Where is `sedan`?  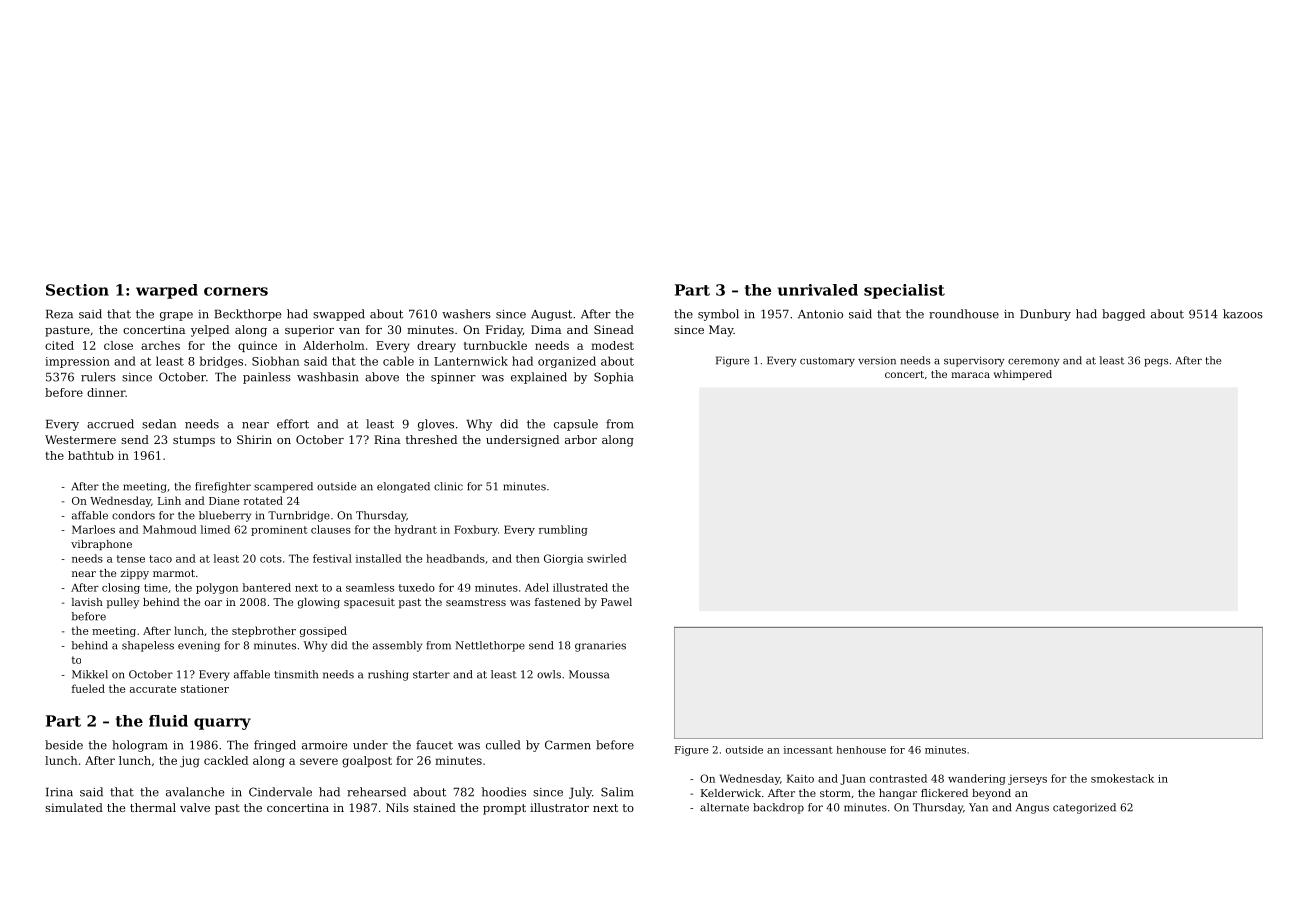
sedan is located at coordinates (159, 424).
